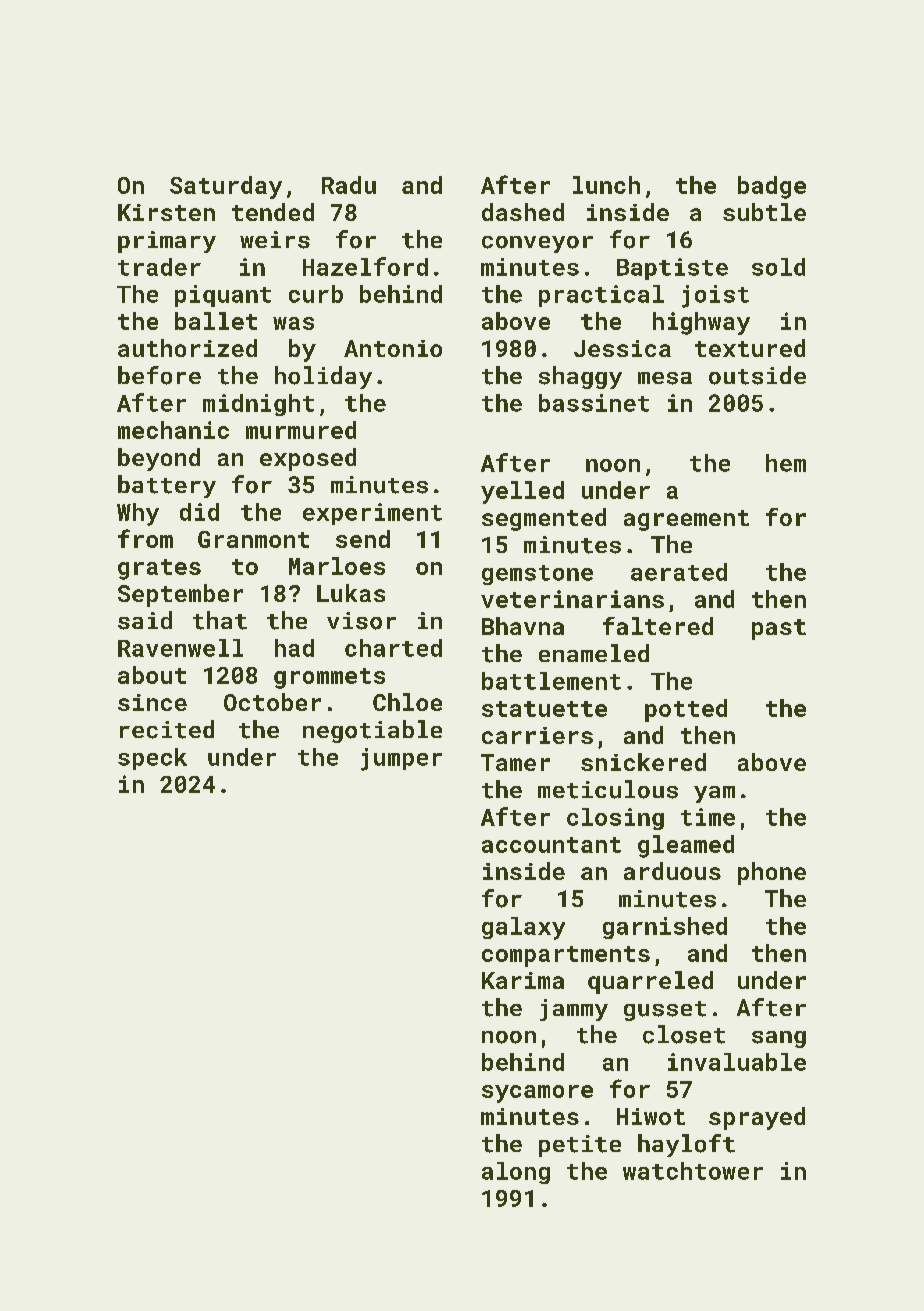 This page has width=924, height=1311. I want to click on textured, so click(750, 348).
